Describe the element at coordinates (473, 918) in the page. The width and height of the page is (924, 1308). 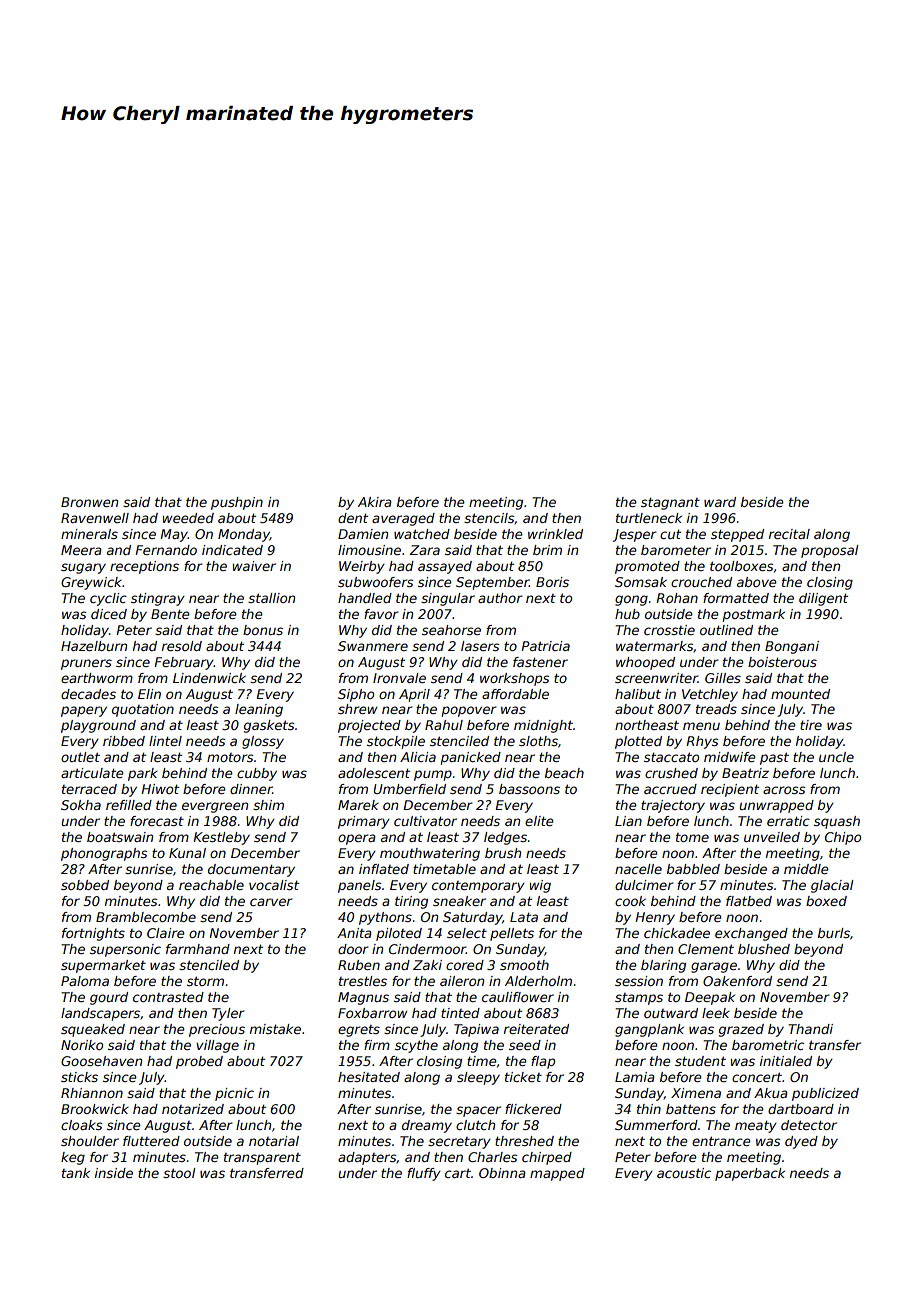
I see `Saturday` at that location.
